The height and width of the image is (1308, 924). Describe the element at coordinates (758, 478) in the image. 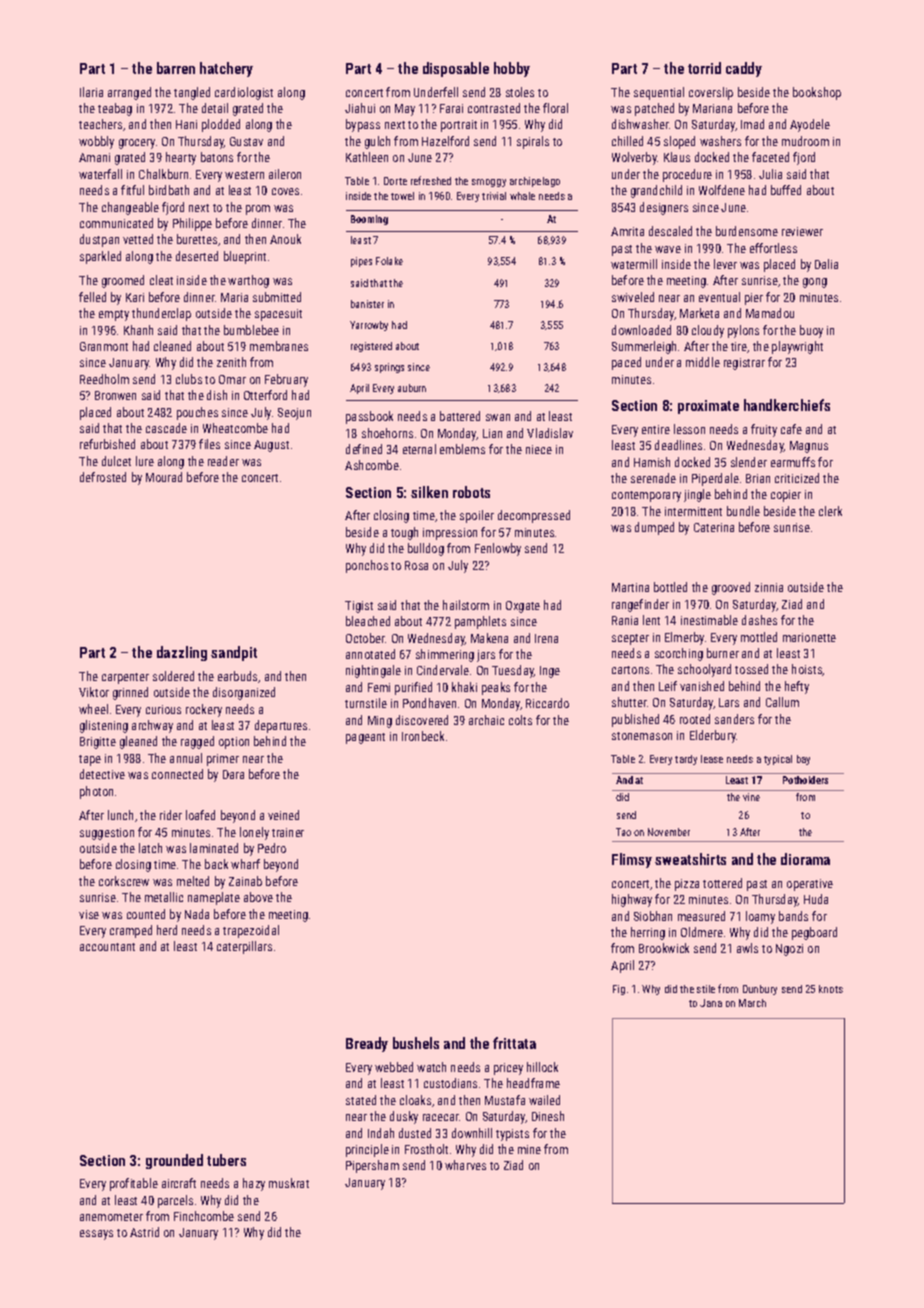

I see `Brian` at that location.
